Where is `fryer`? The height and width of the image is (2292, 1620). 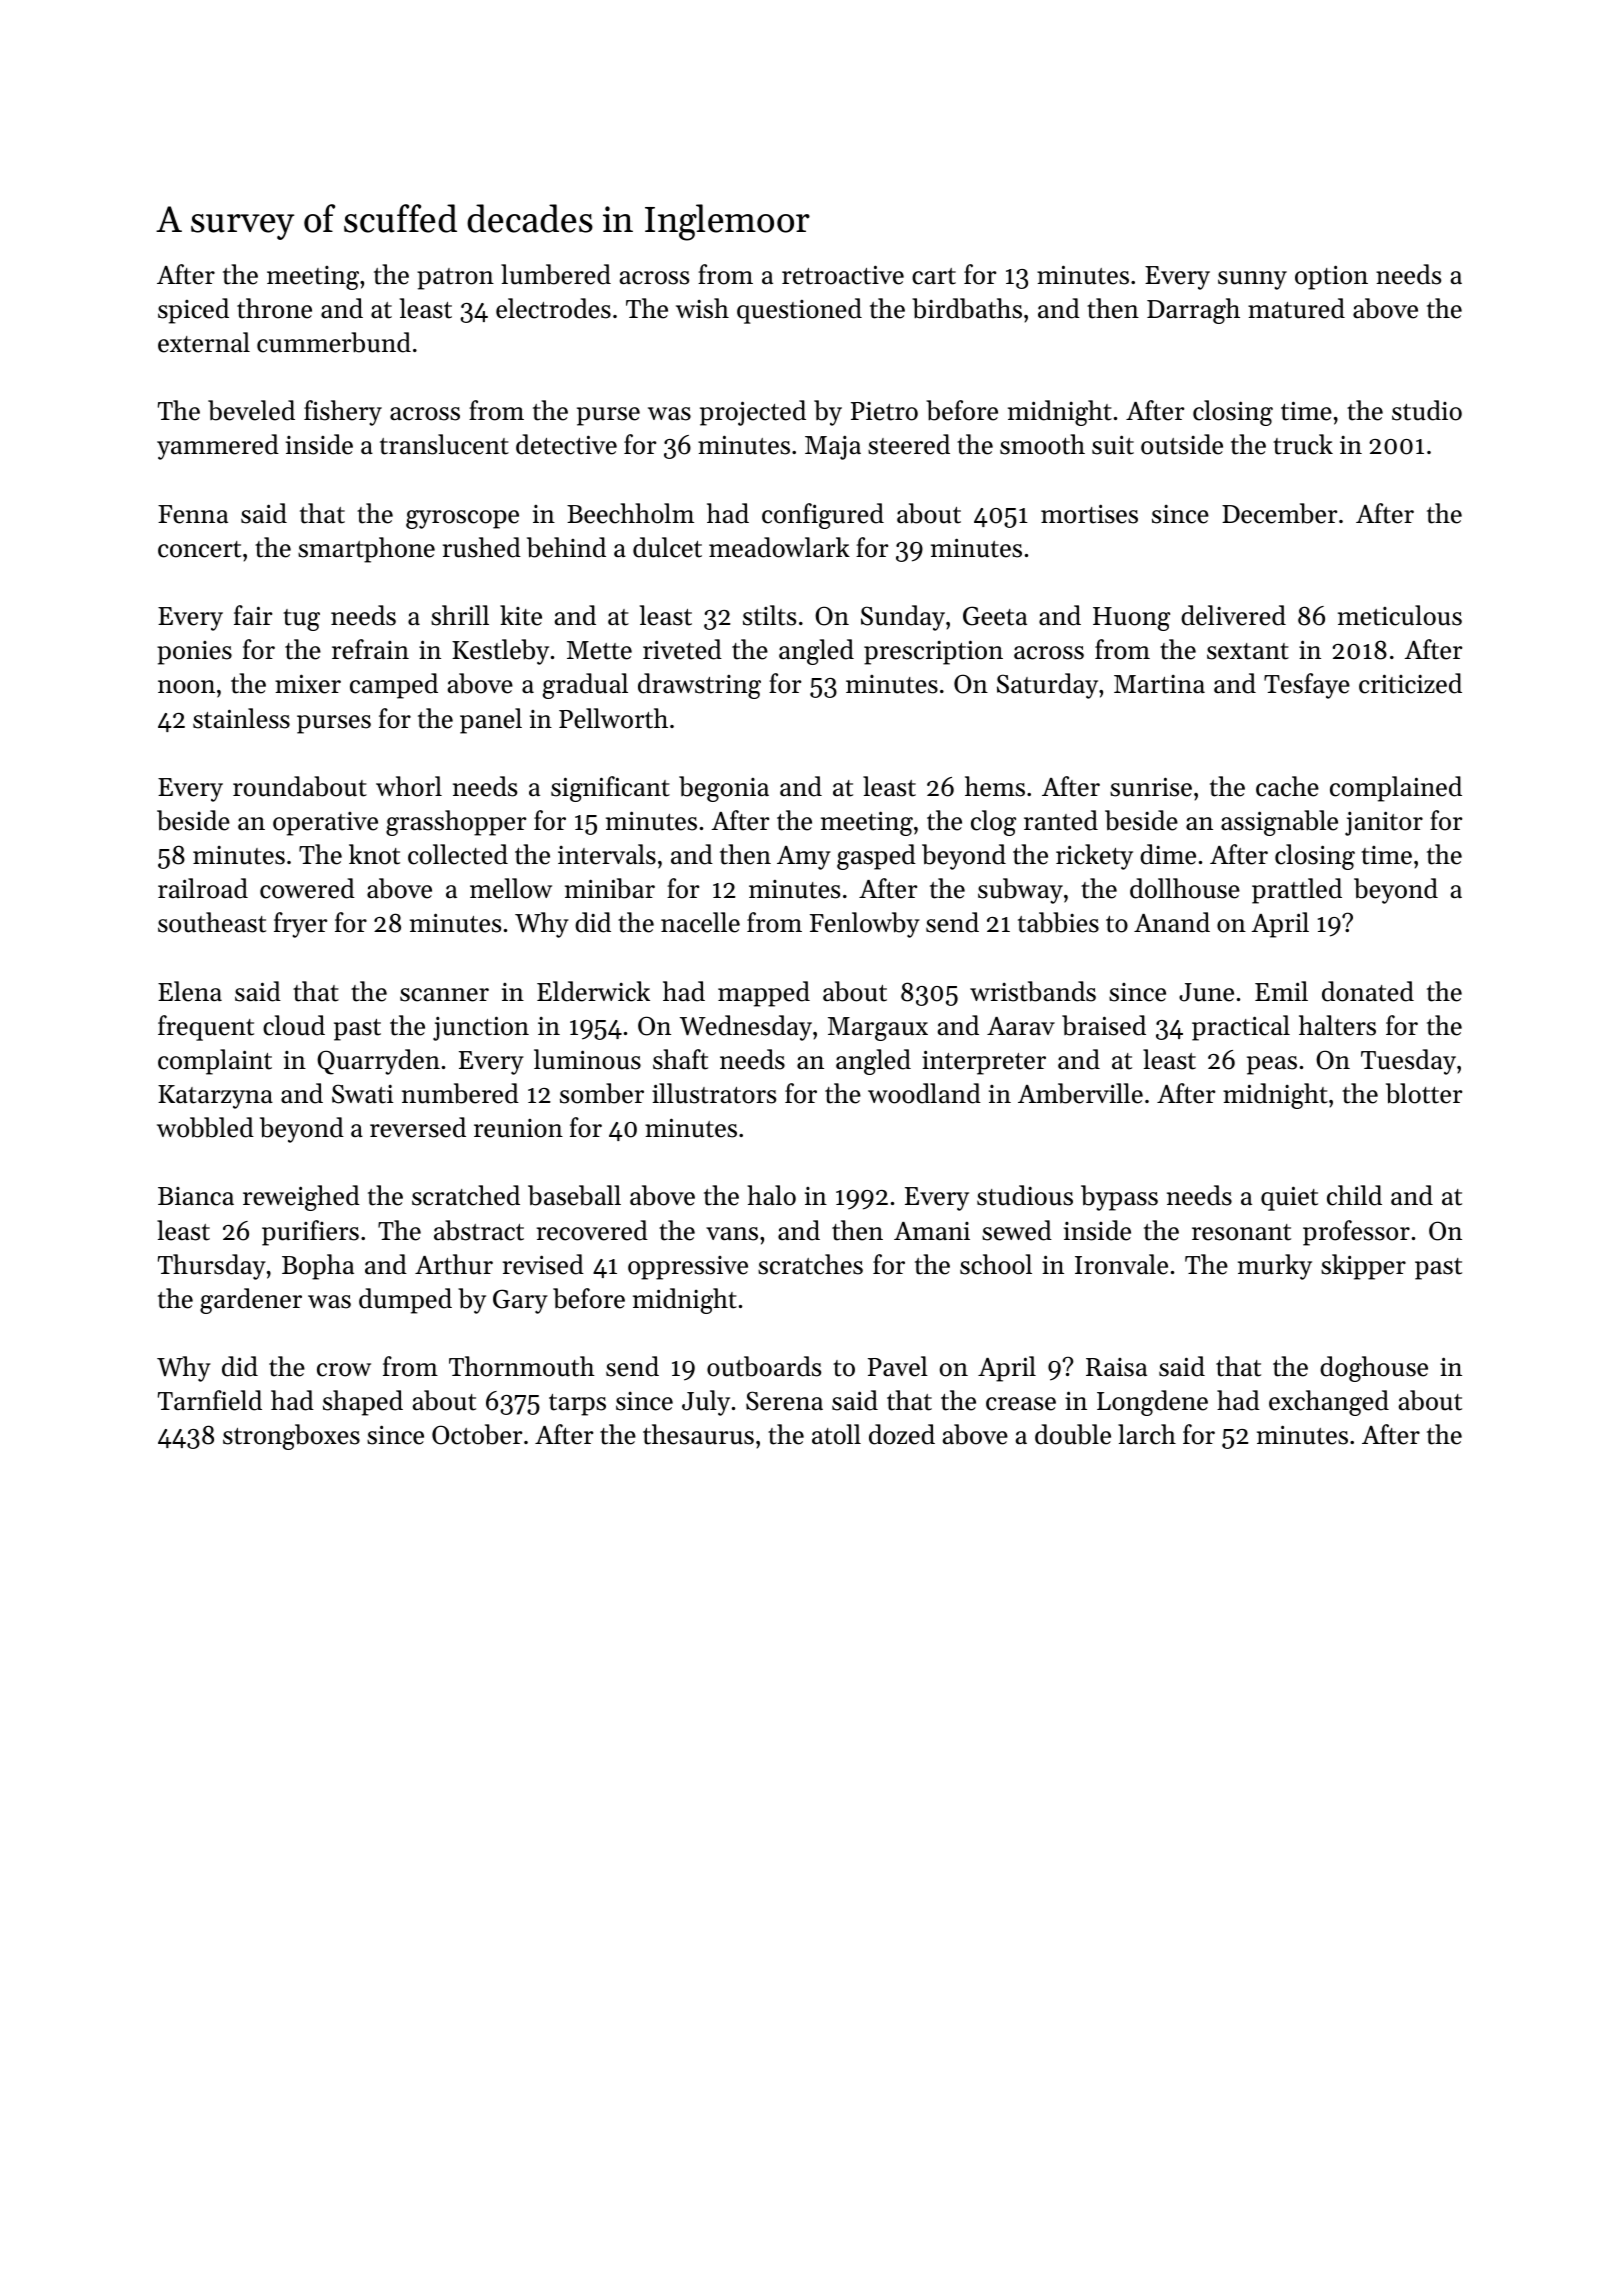
fryer is located at coordinates (300, 925).
